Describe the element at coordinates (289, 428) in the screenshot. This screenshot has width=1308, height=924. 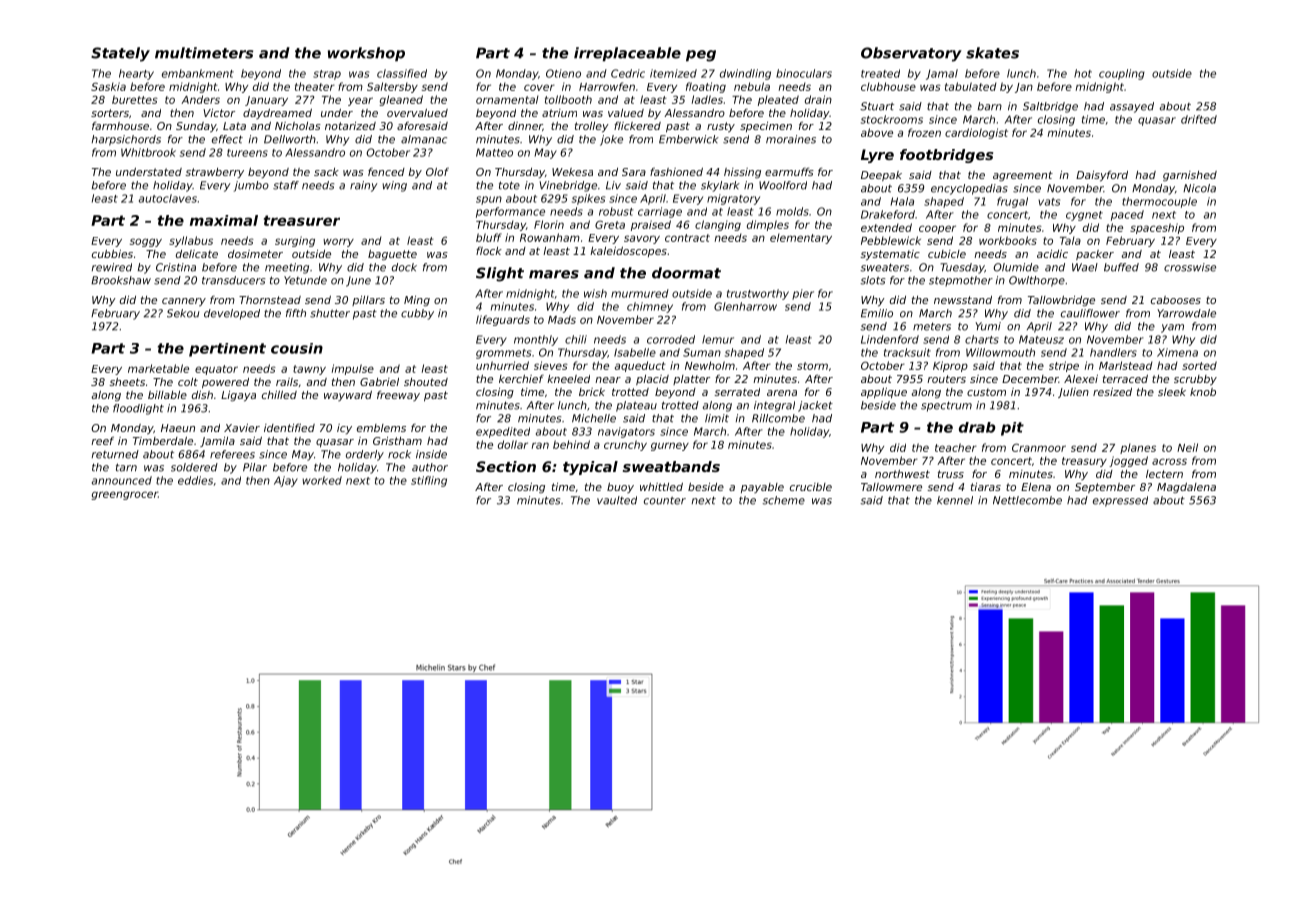
I see `identified` at that location.
